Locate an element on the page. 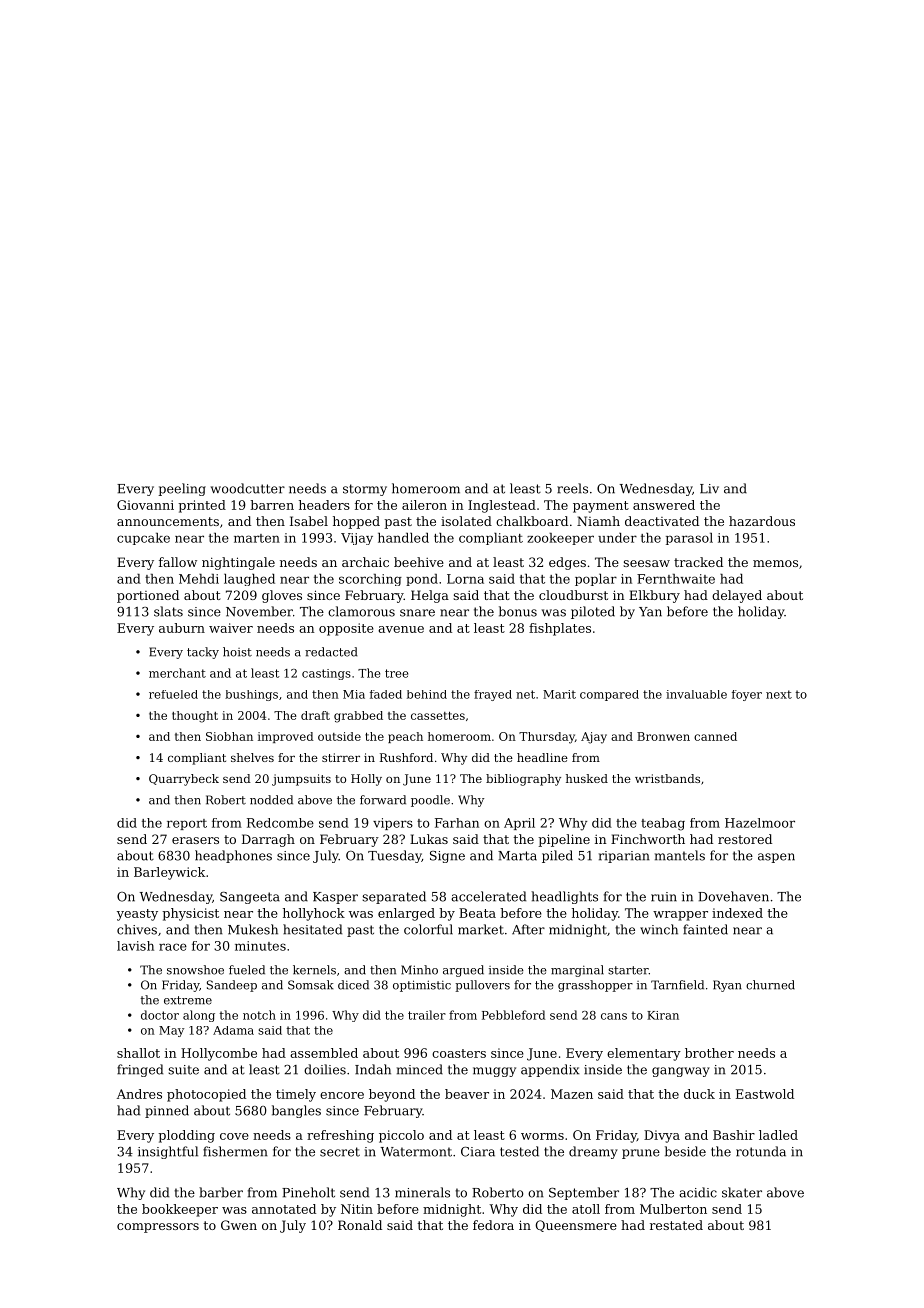 The image size is (924, 1308). reels is located at coordinates (572, 488).
